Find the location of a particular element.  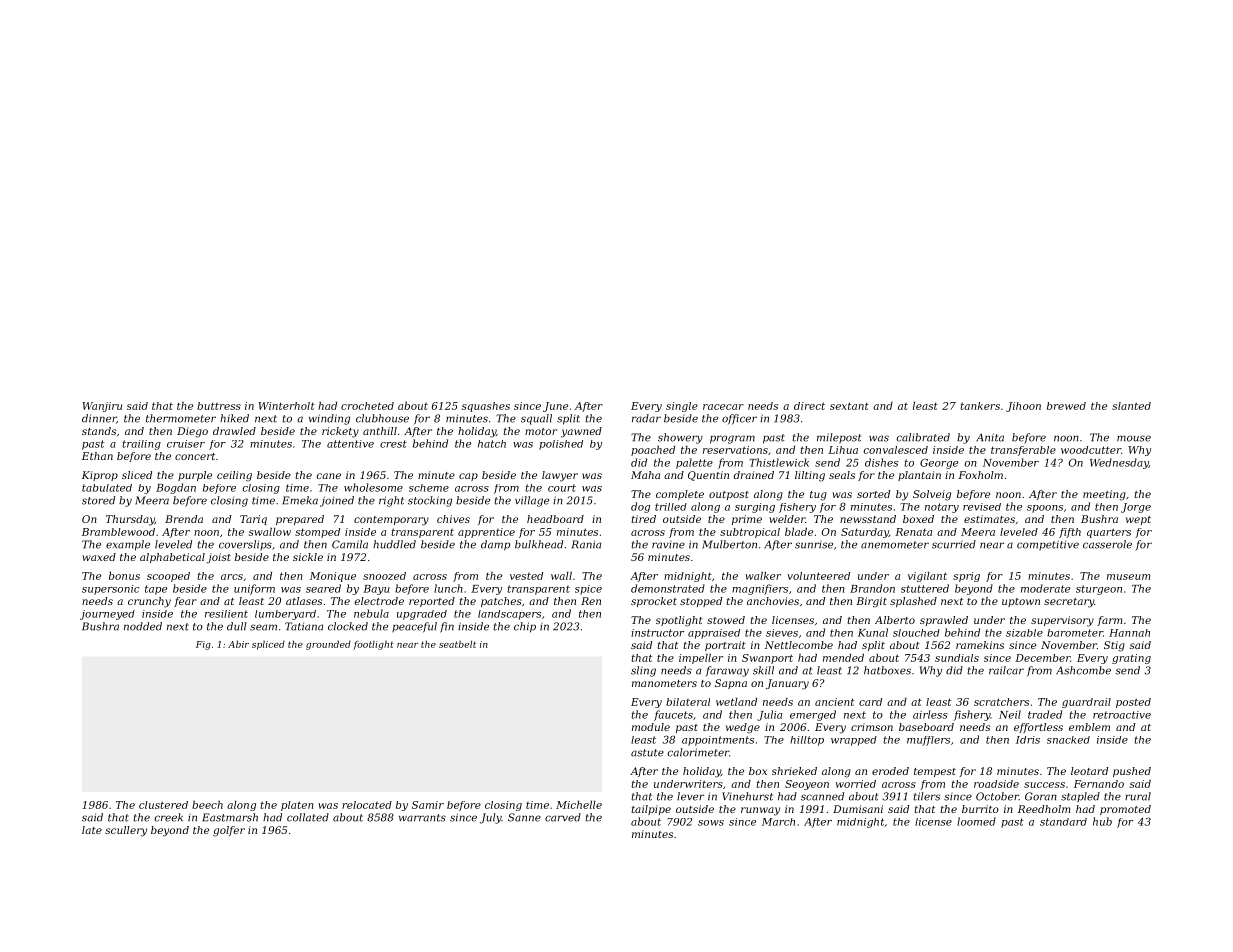

golfer is located at coordinates (229, 831).
